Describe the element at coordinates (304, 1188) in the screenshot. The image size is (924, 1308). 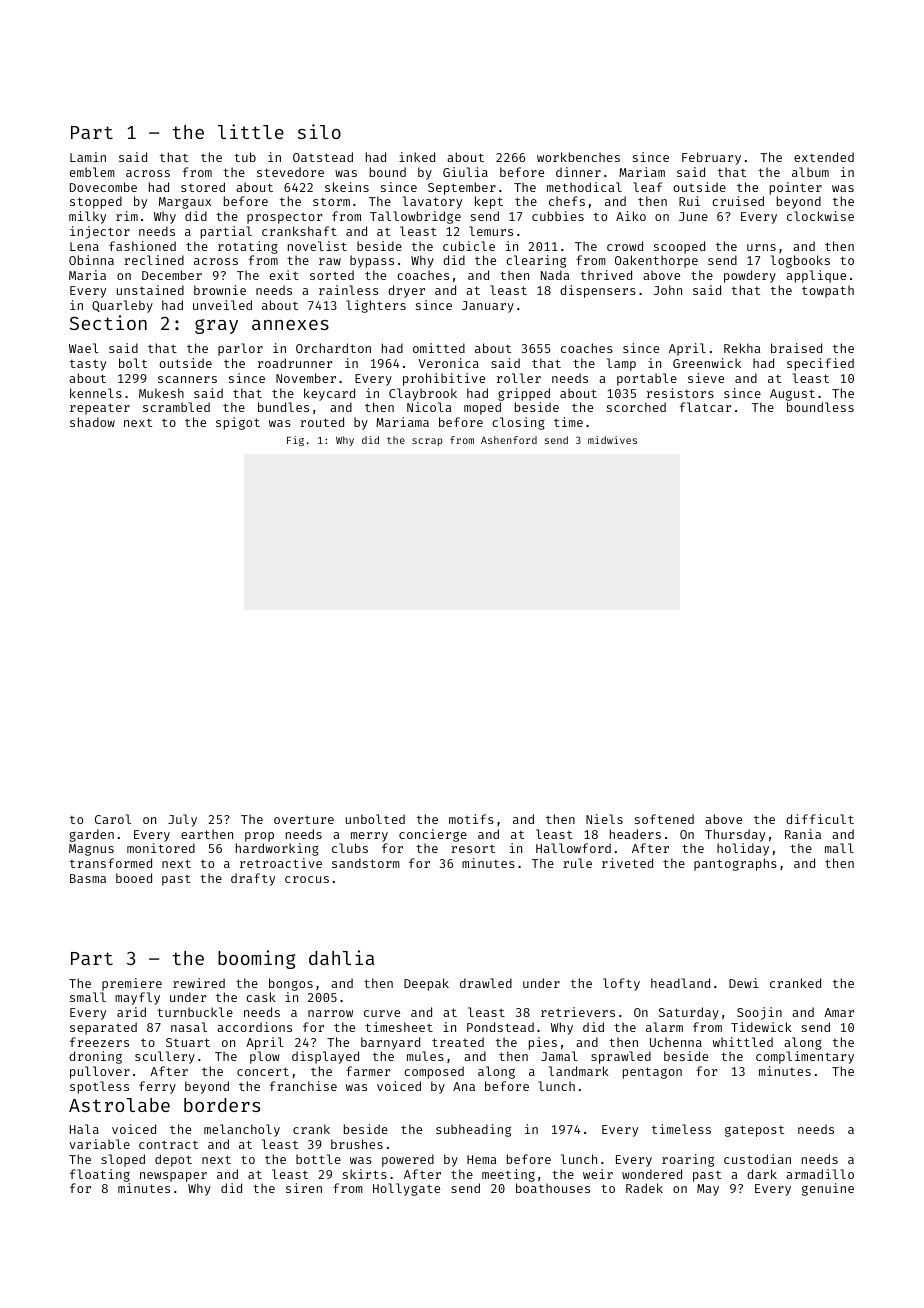
I see `siren` at that location.
